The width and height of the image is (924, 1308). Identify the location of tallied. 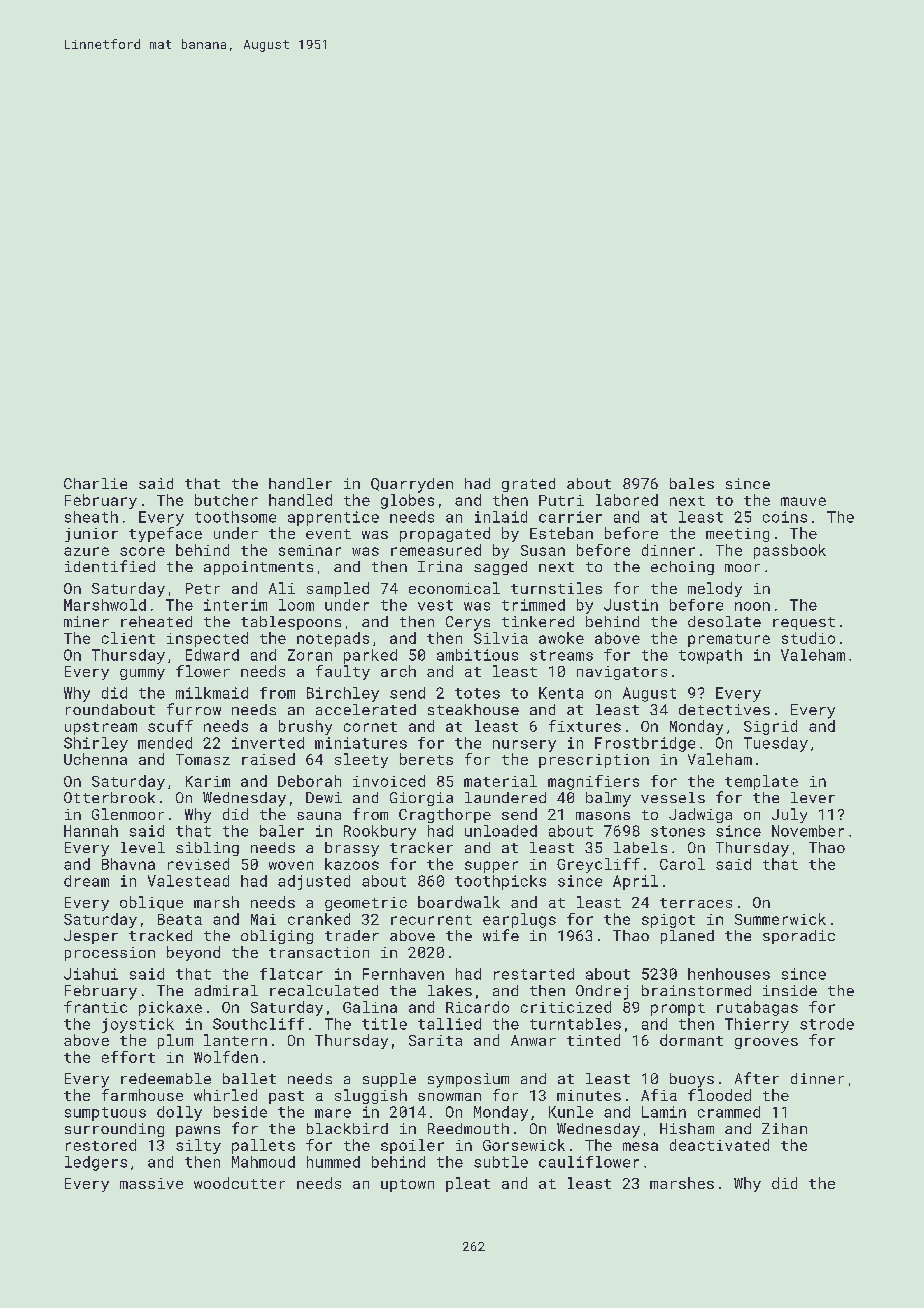
(449, 1024).
